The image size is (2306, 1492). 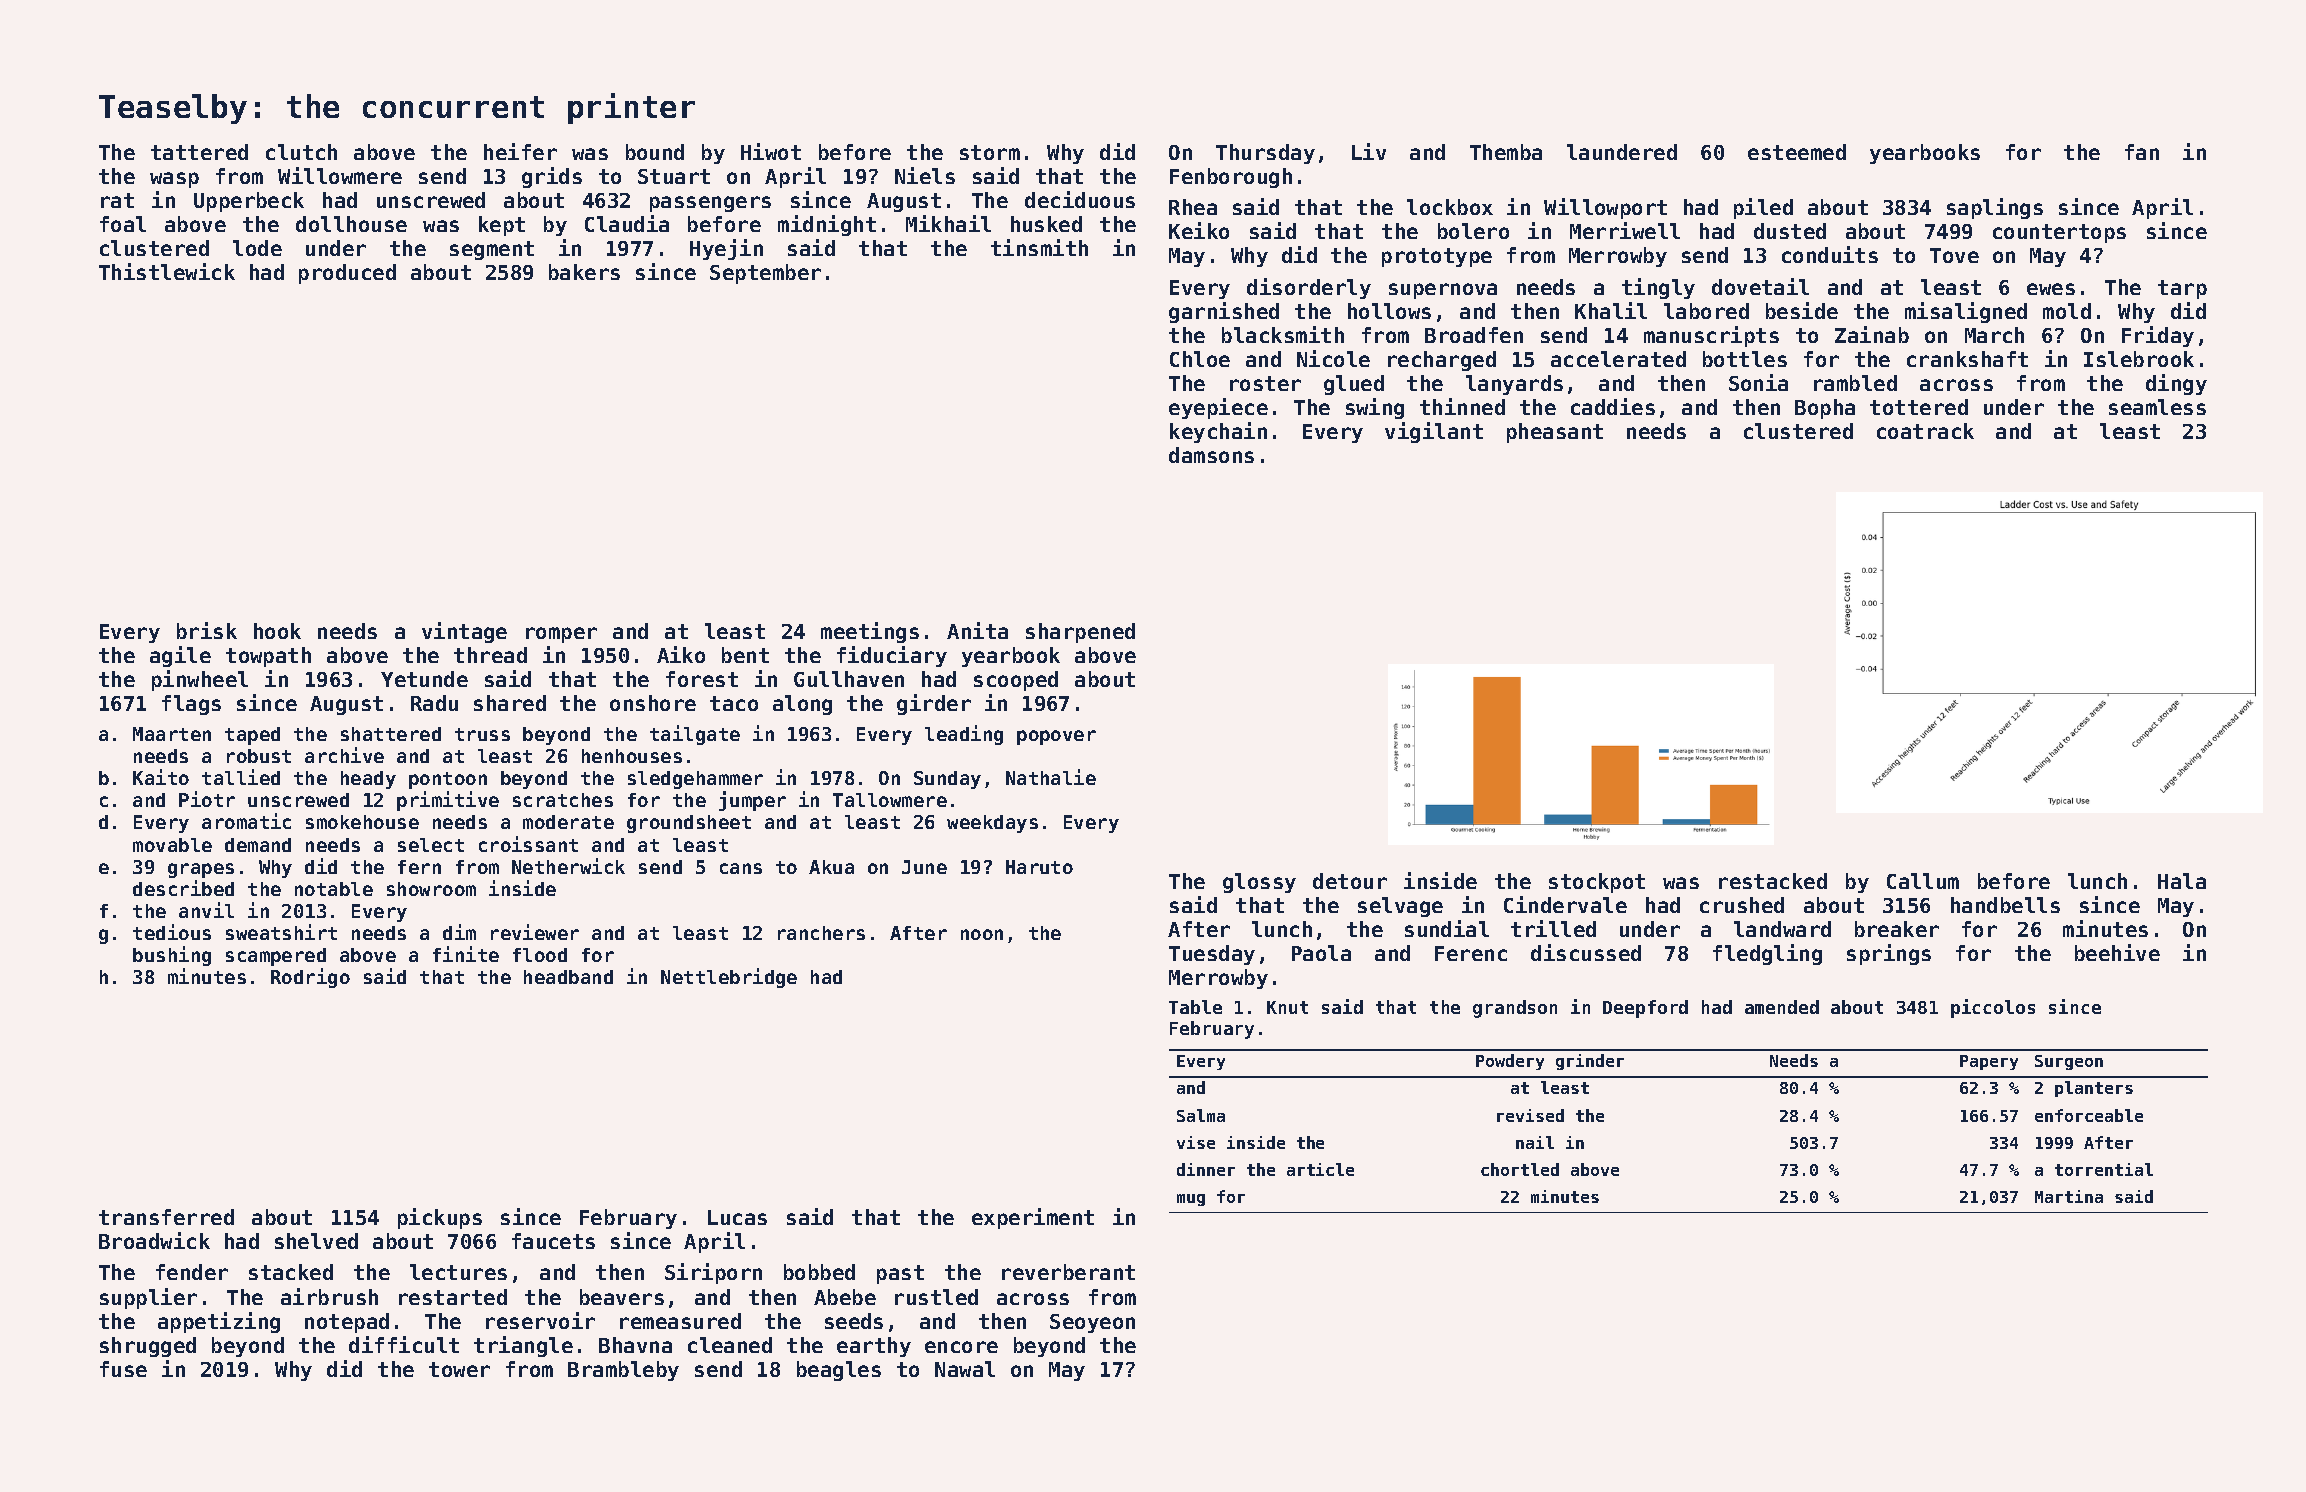 I want to click on reviewer, so click(x=535, y=932).
